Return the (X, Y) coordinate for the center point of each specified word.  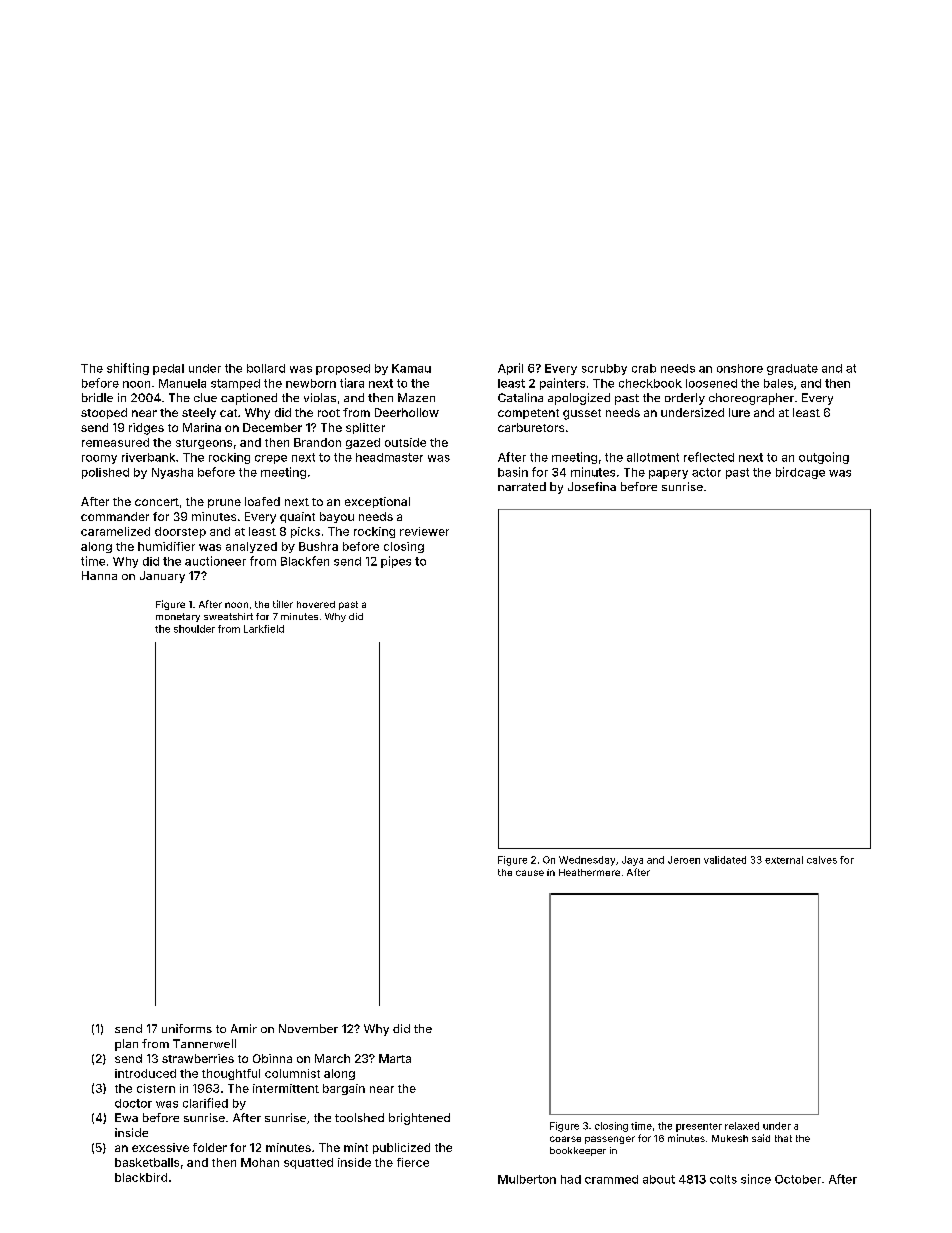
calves (822, 860)
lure (739, 412)
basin (513, 472)
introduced (145, 1073)
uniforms (187, 1028)
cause (530, 873)
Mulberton (527, 1179)
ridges (146, 429)
